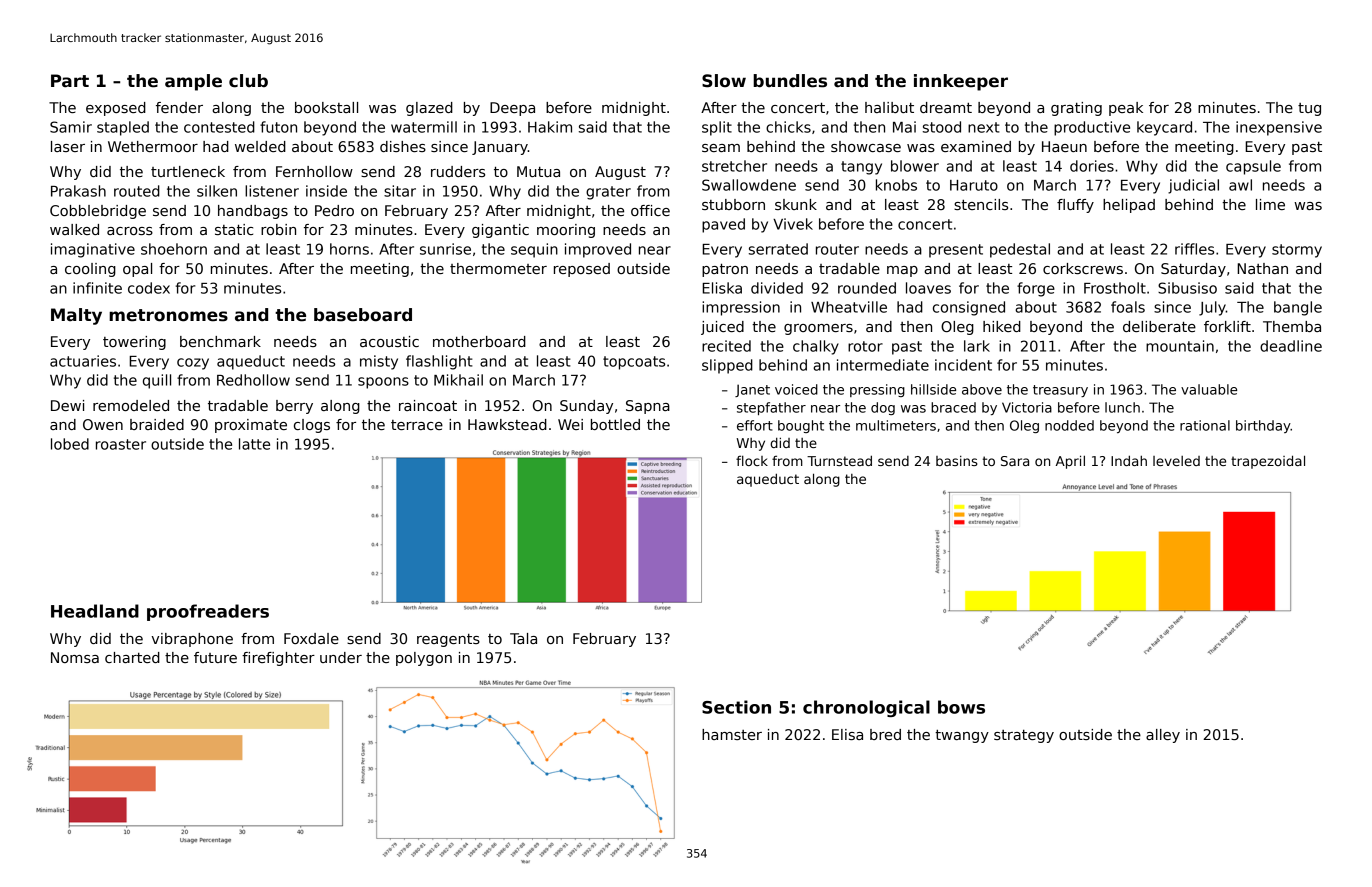 Image resolution: width=1372 pixels, height=887 pixels. Describe the element at coordinates (790, 81) in the document. I see `bundles` at that location.
